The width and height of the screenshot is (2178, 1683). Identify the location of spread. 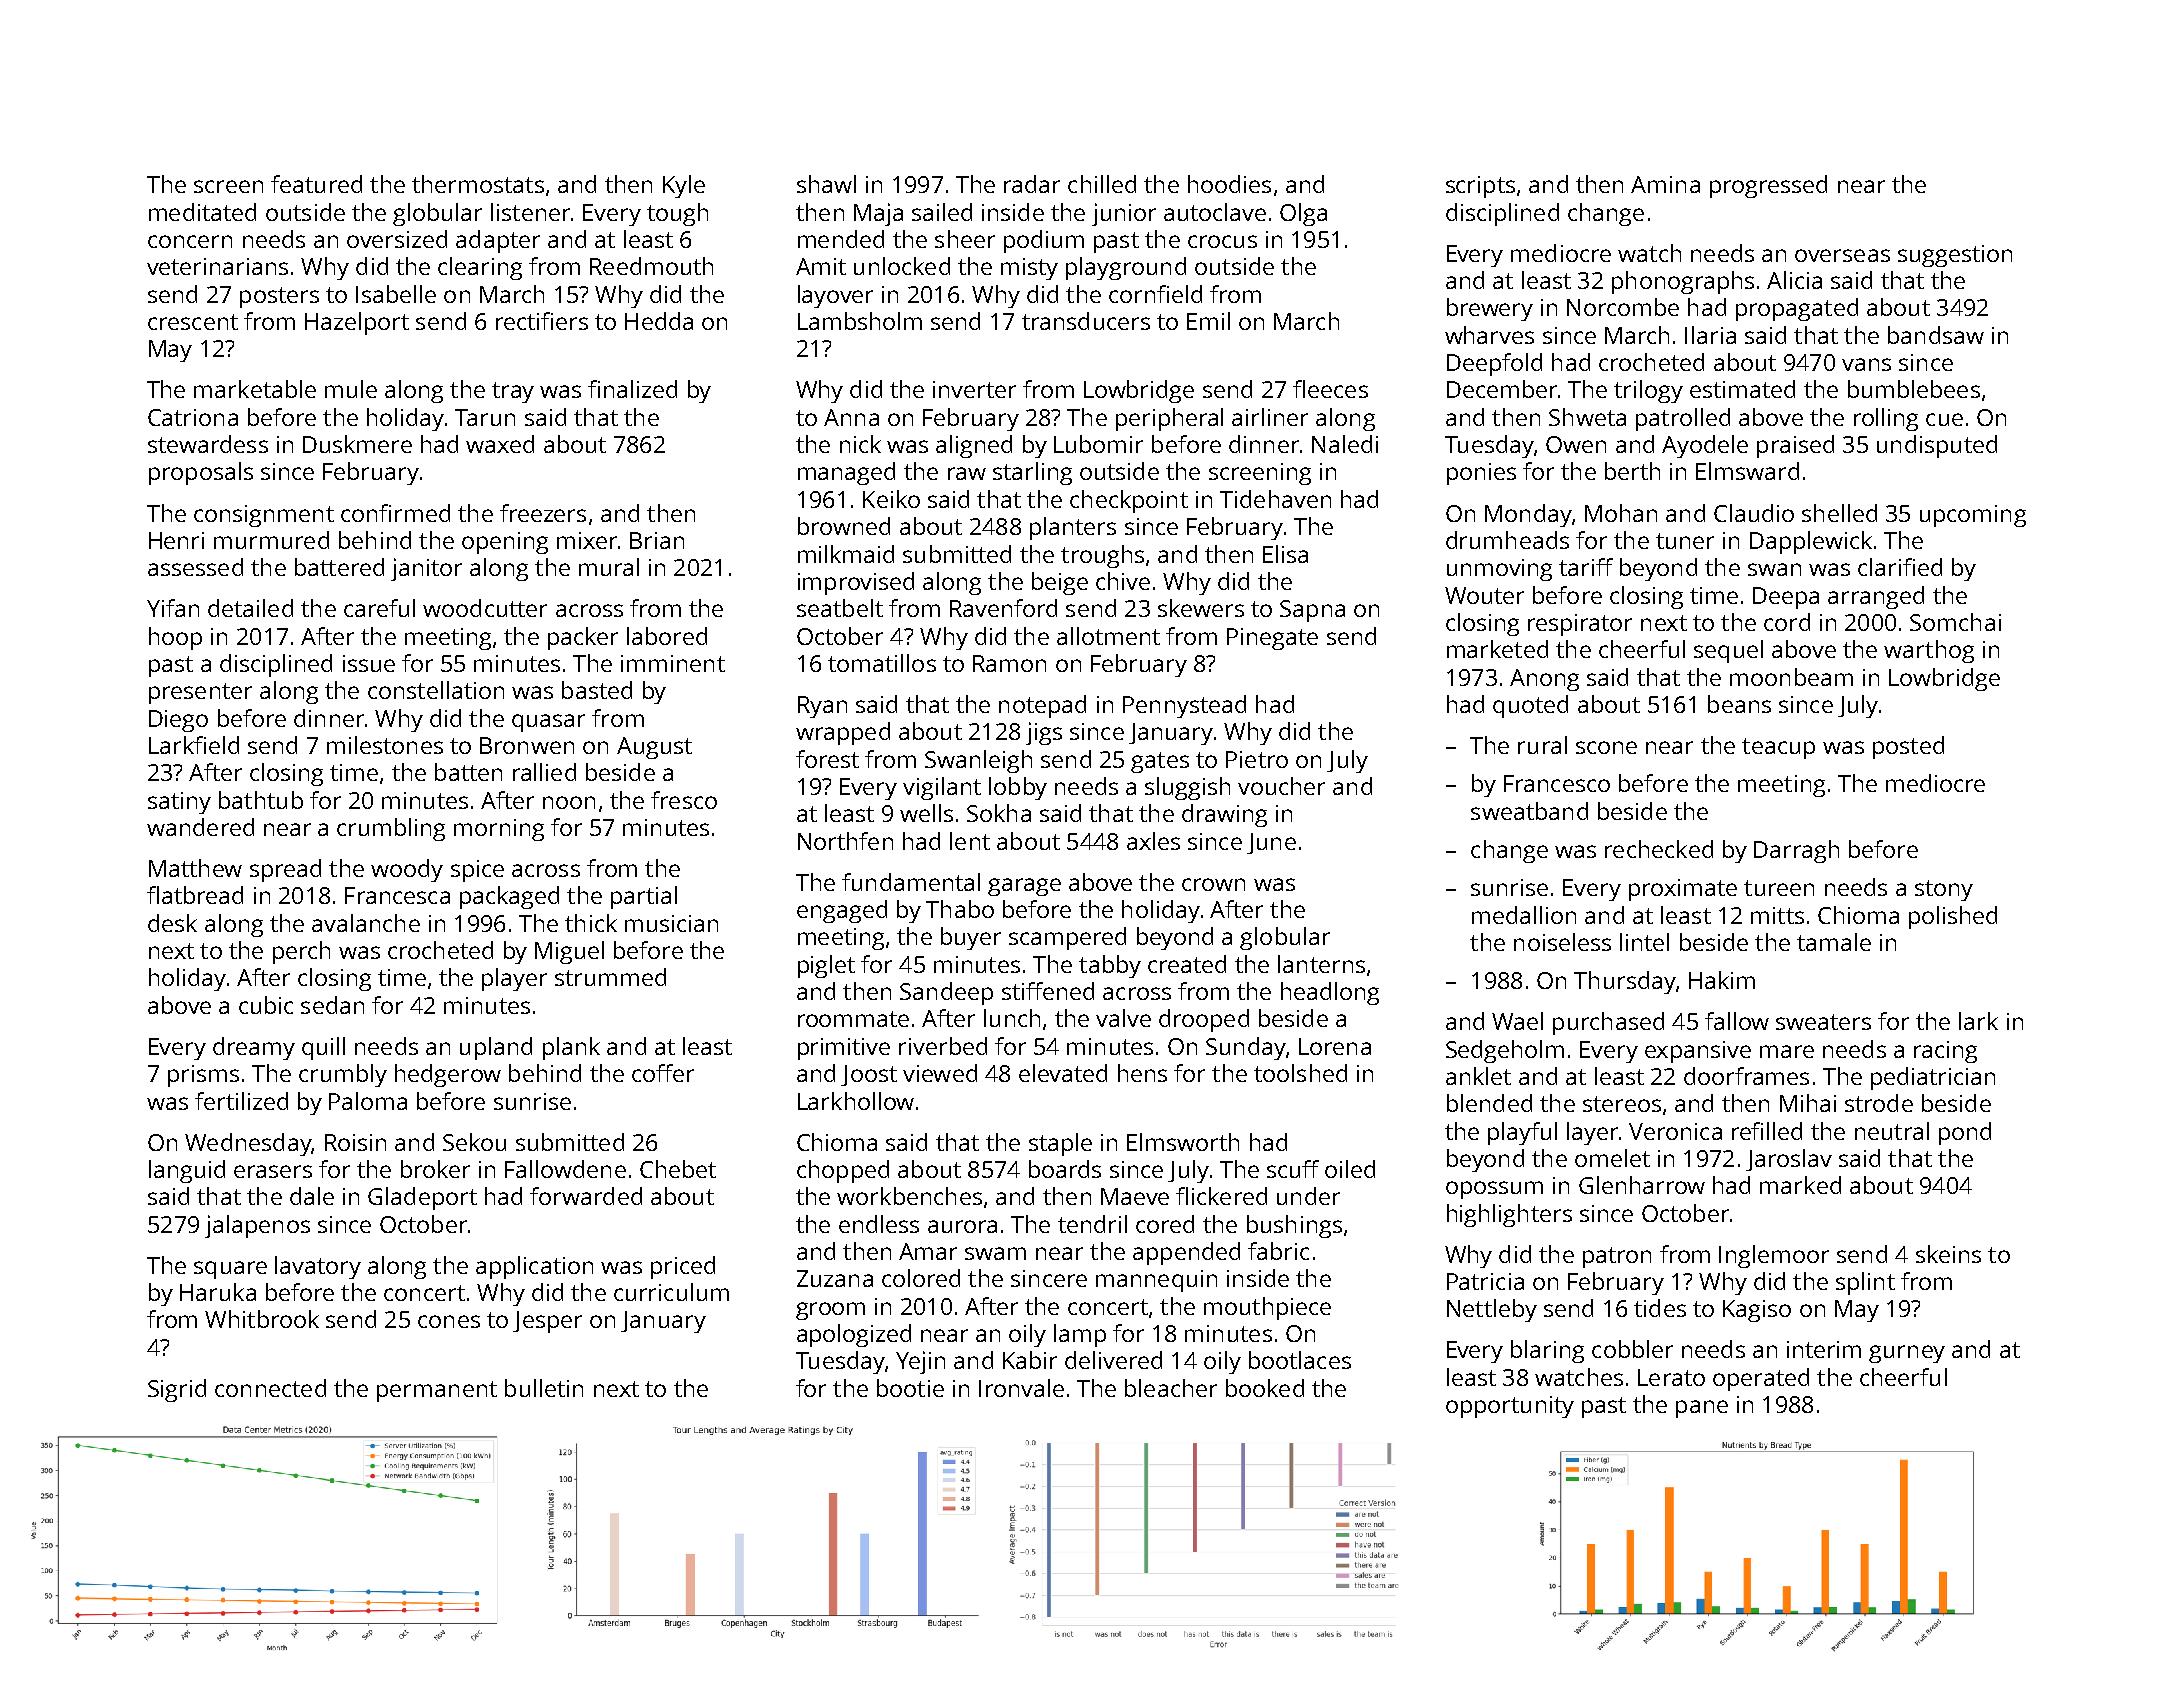
(285, 870).
